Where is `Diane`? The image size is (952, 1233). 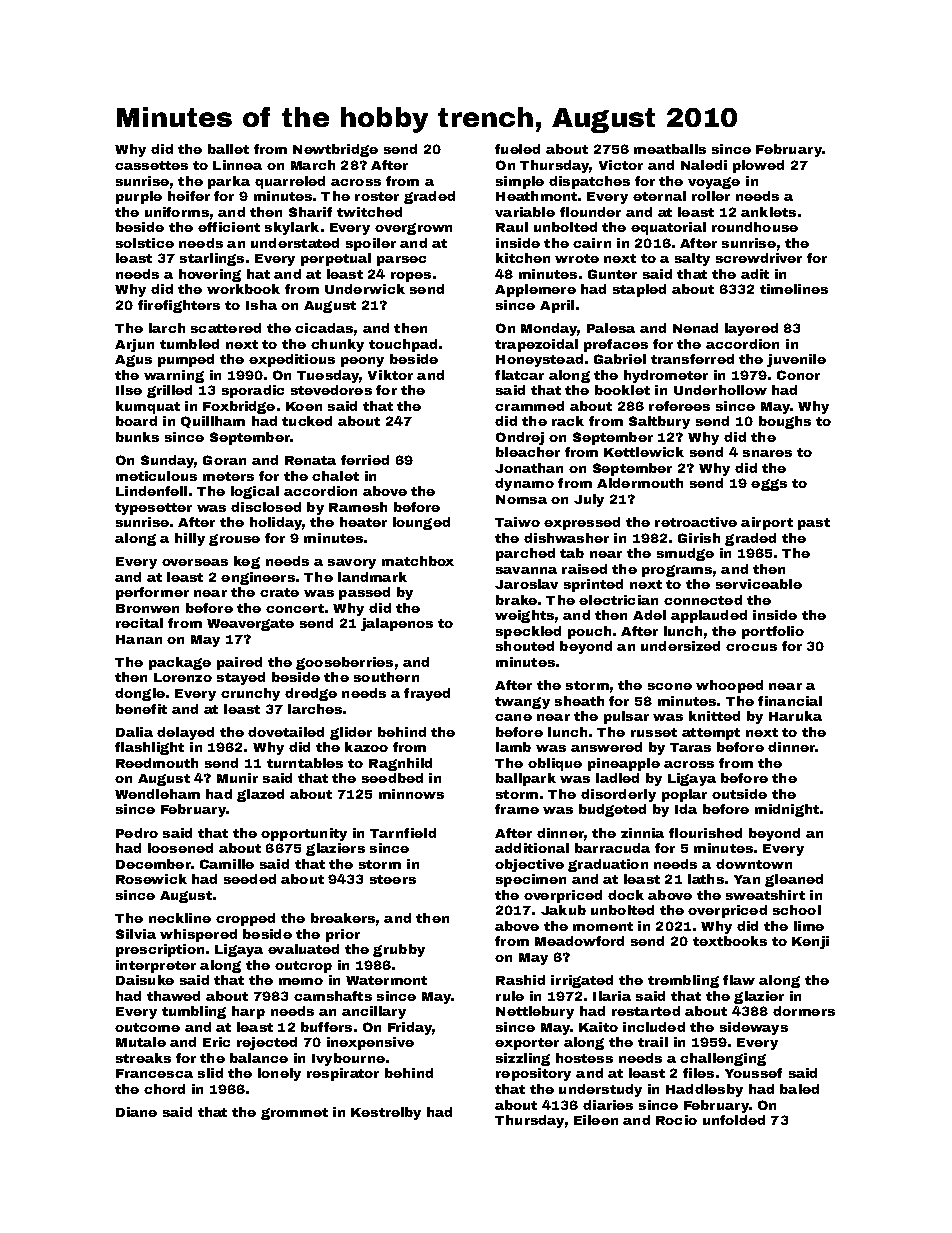
Diane is located at coordinates (136, 1112).
